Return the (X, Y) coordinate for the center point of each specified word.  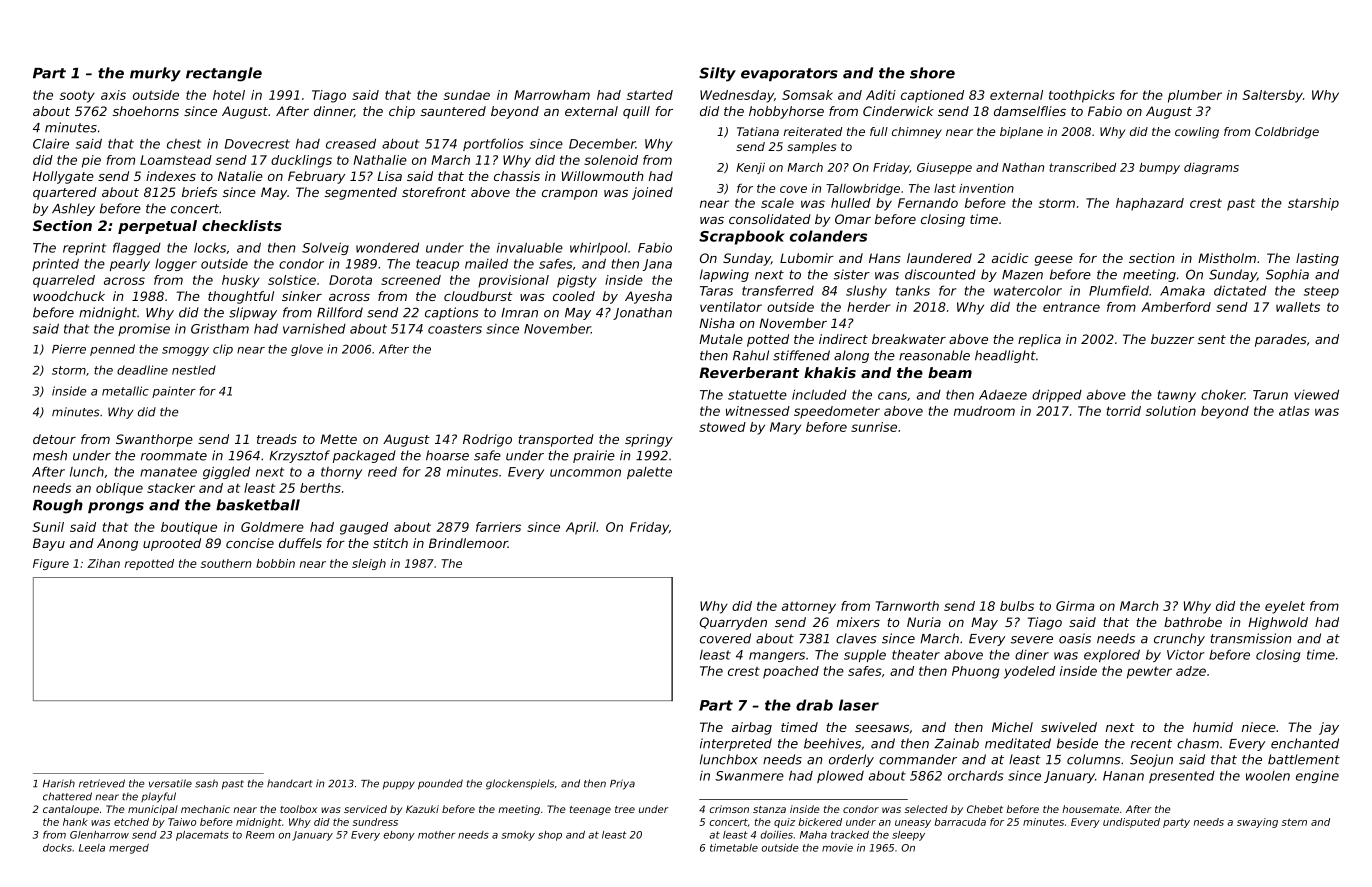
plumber (1195, 96)
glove (307, 350)
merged (129, 849)
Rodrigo (487, 440)
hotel (229, 95)
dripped (1057, 395)
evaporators (789, 74)
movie (837, 848)
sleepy (908, 836)
